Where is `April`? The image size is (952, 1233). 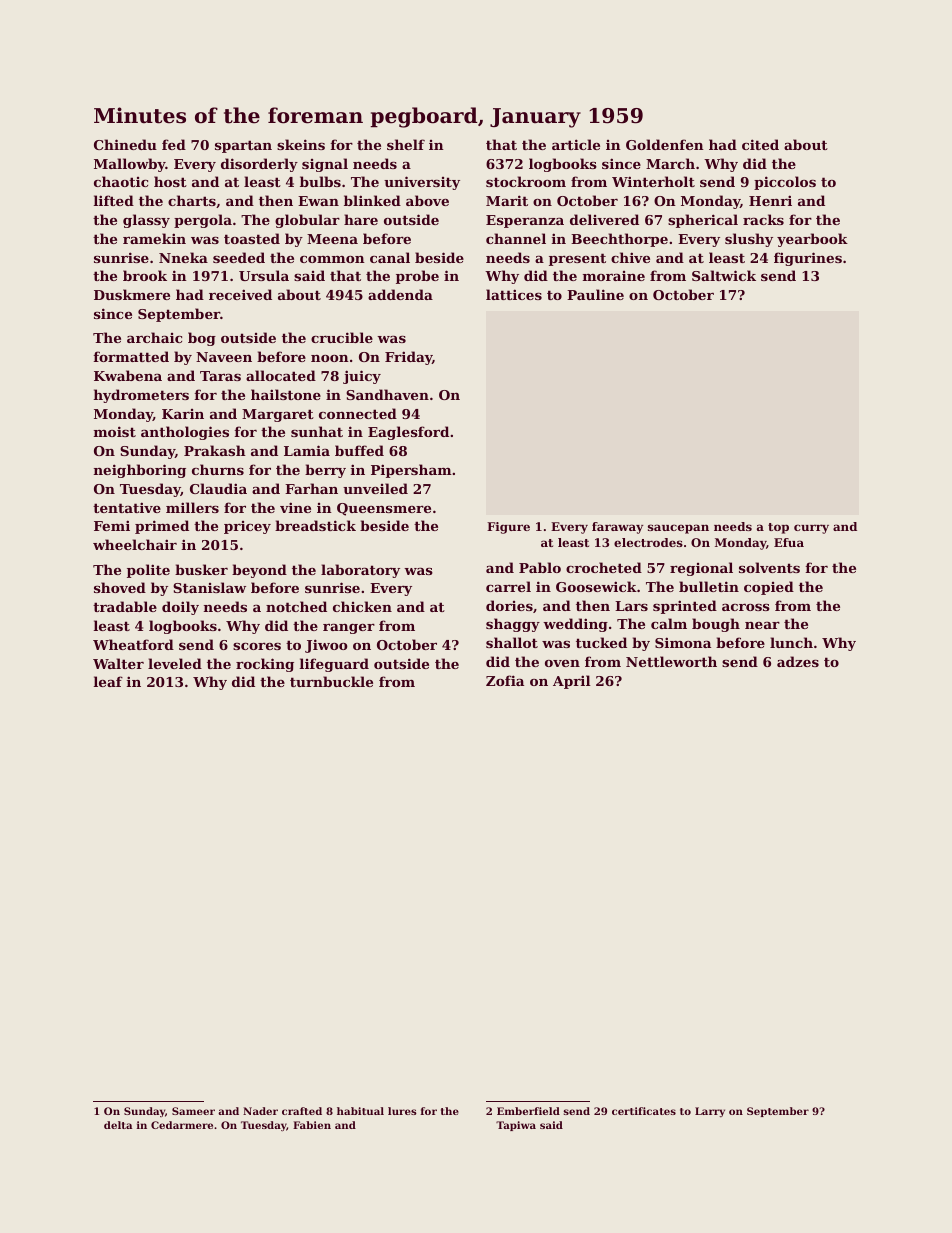
April is located at coordinates (572, 682).
